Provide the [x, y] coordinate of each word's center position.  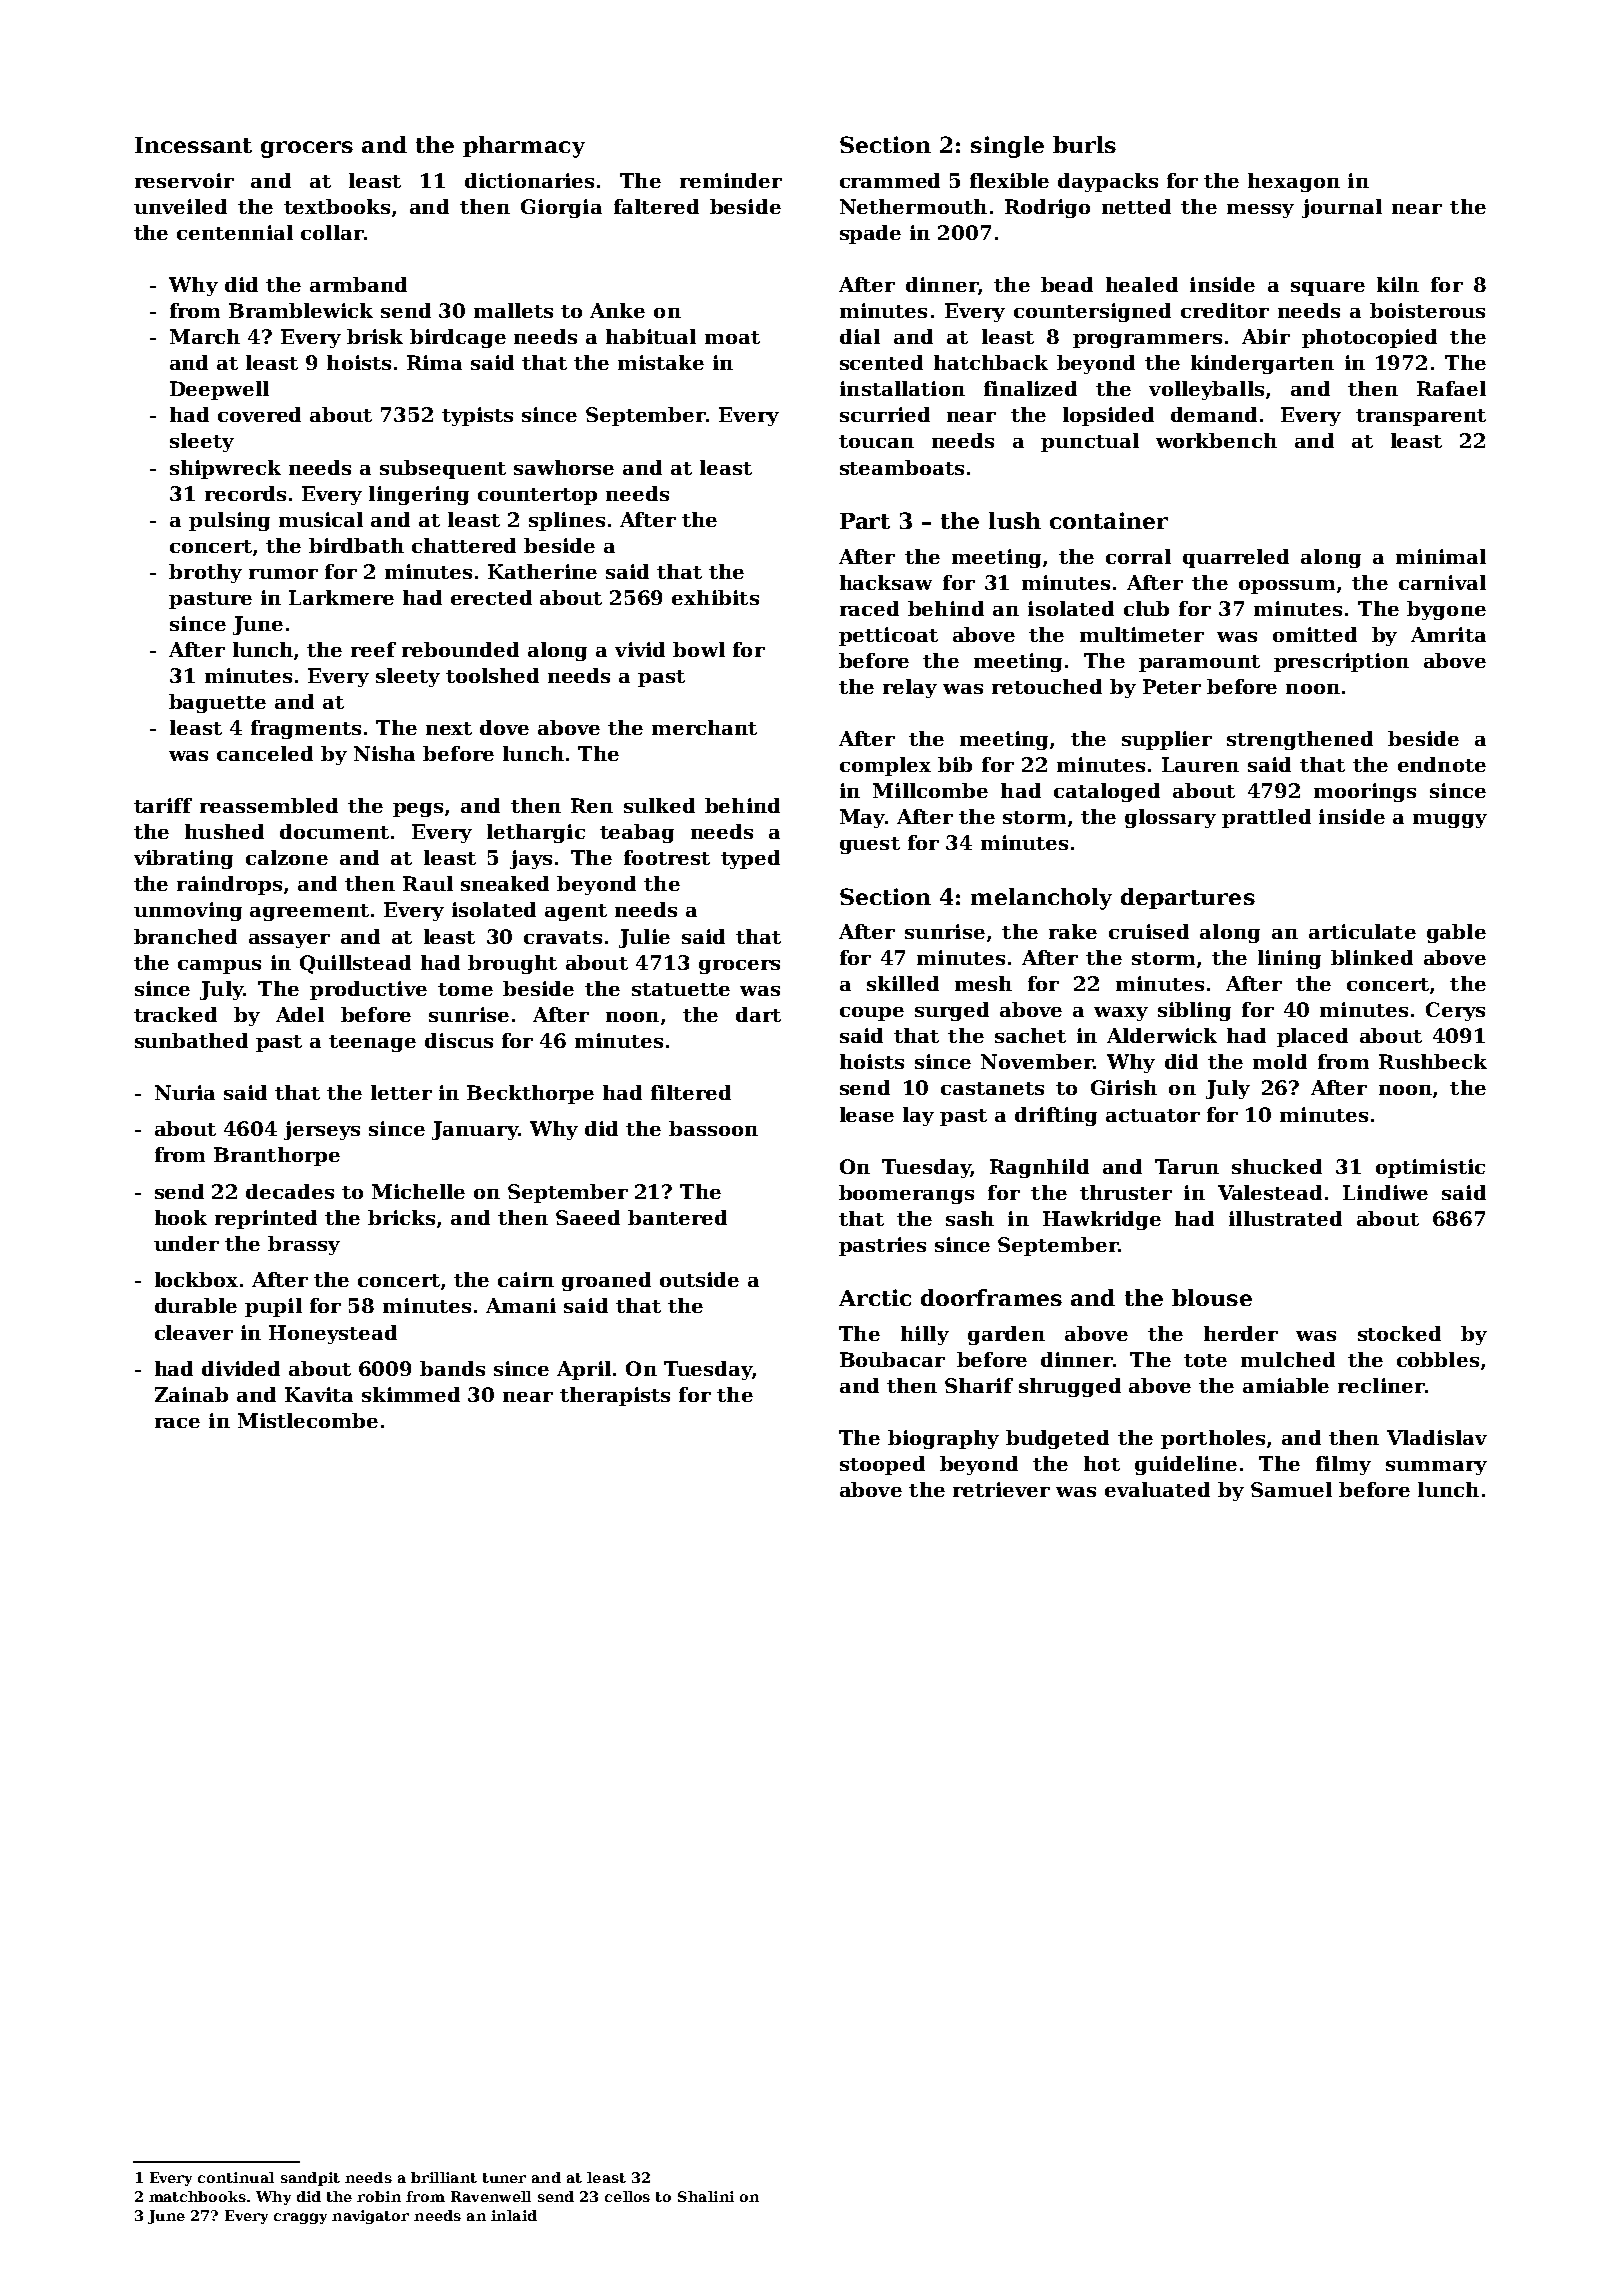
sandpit [310, 2179]
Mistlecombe [308, 1420]
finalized [1030, 388]
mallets [513, 310]
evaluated [1157, 1489]
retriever [1001, 1489]
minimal [1441, 556]
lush [1015, 520]
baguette [217, 703]
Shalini [706, 2196]
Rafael [1451, 388]
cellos [627, 2196]
